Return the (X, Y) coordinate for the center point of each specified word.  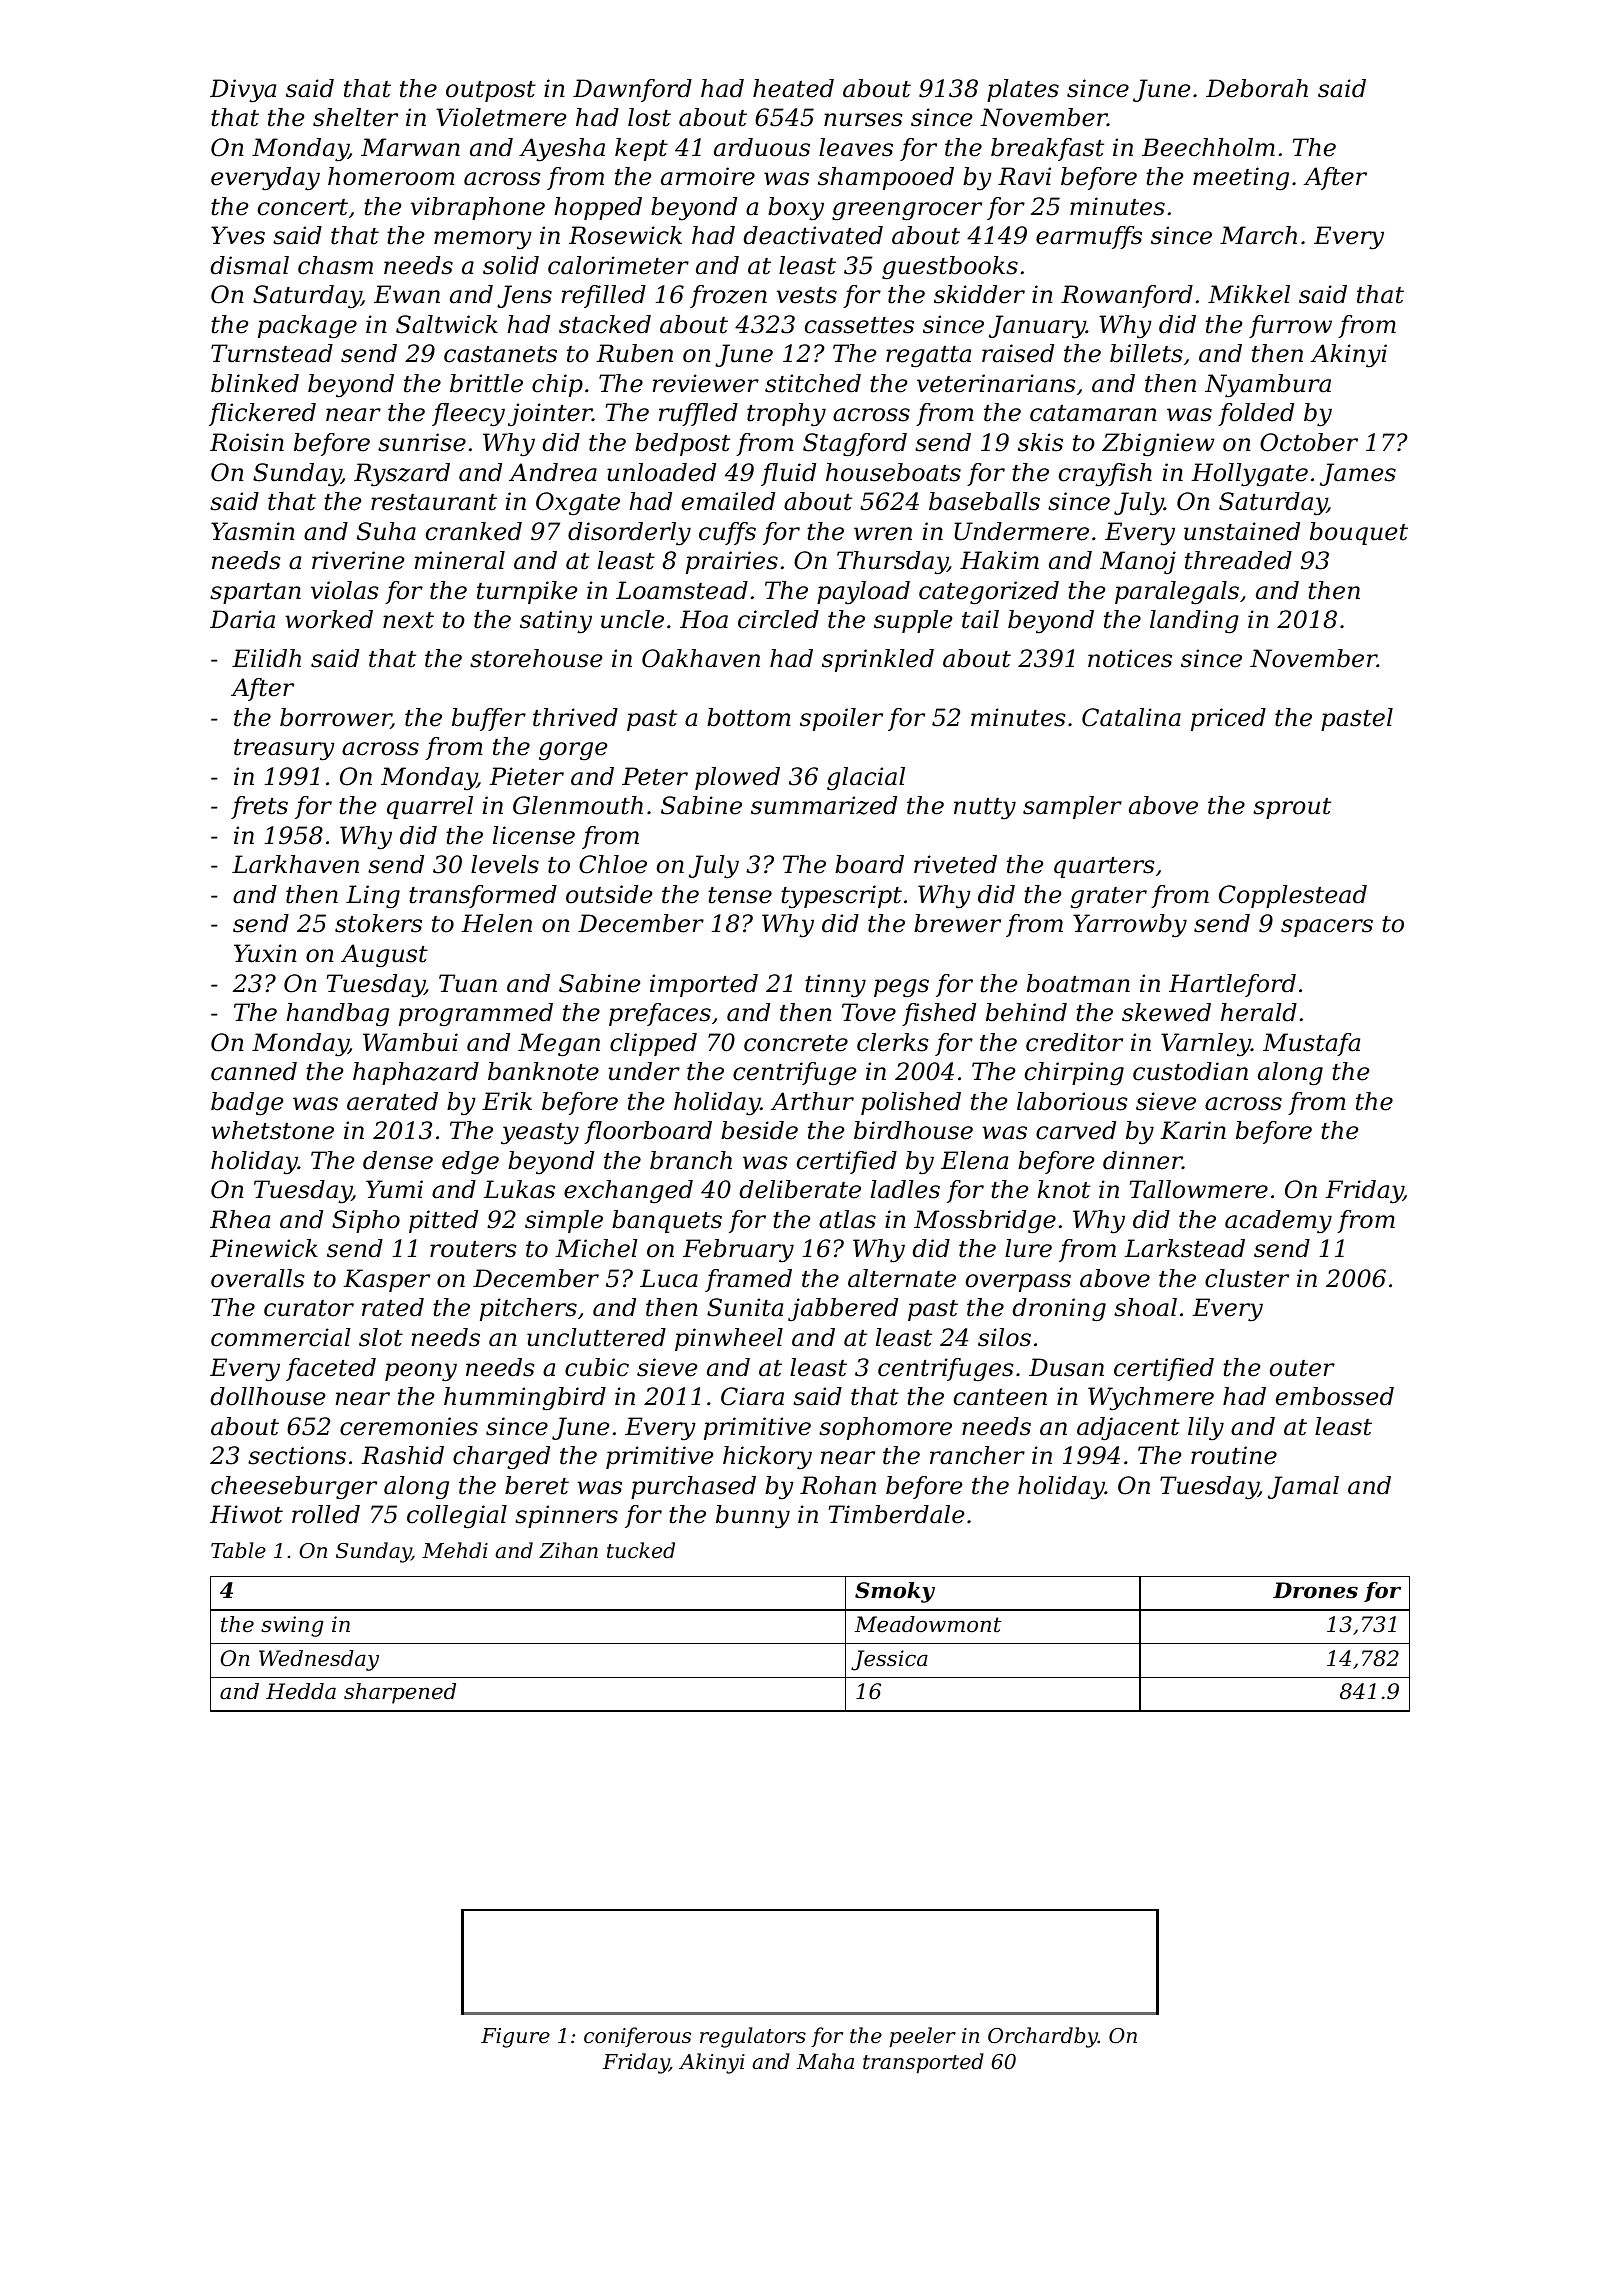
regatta (928, 357)
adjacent (1128, 1429)
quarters (1104, 867)
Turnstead (272, 353)
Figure (515, 2038)
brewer (957, 923)
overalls (258, 1278)
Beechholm (1208, 147)
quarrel (430, 807)
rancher (977, 1455)
